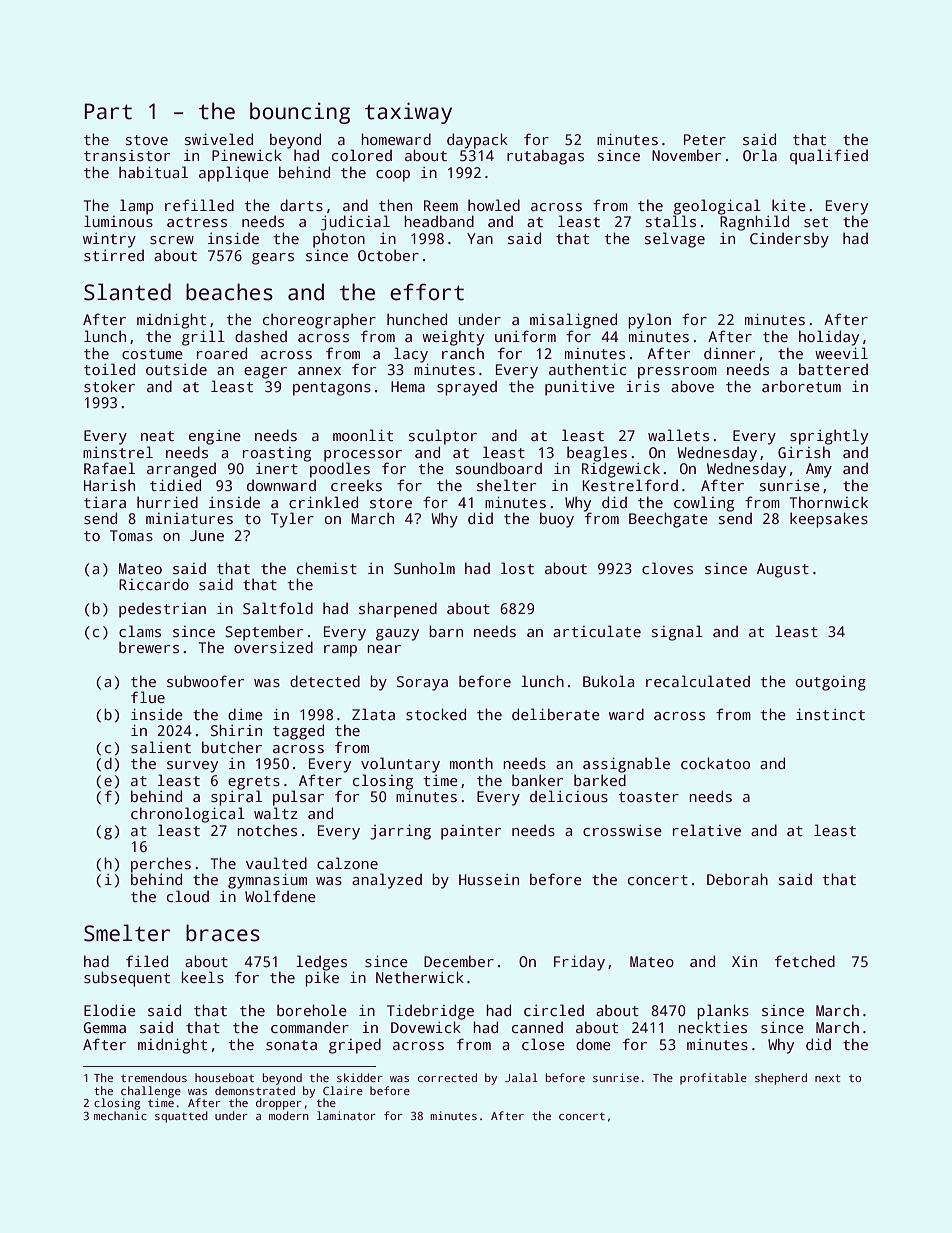  What do you see at coordinates (446, 631) in the screenshot?
I see `barn` at bounding box center [446, 631].
